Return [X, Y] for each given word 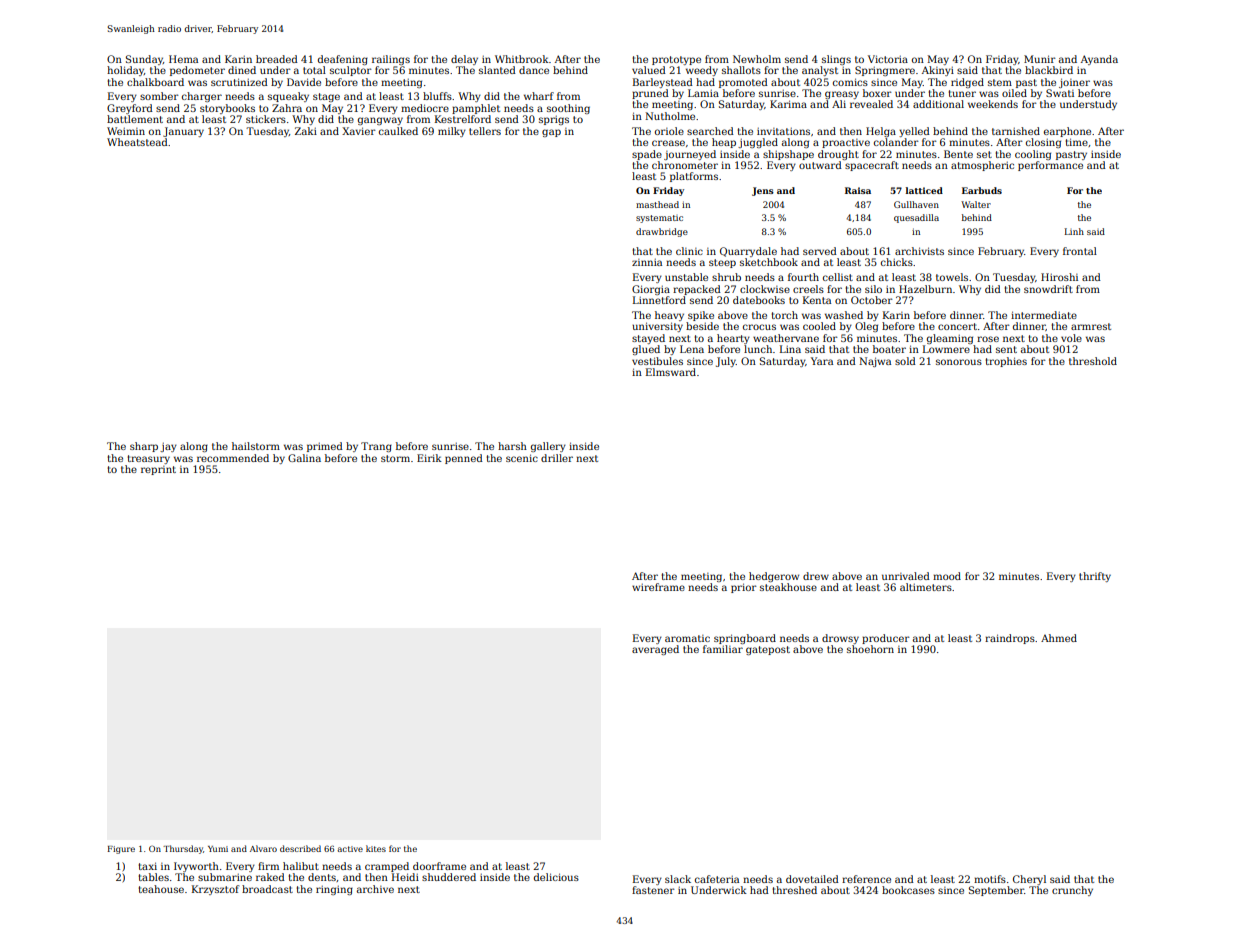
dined [242, 70]
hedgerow [774, 577]
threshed [794, 890]
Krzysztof [215, 890]
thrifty [1095, 577]
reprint [158, 470]
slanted [497, 70]
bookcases [908, 890]
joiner [1074, 83]
